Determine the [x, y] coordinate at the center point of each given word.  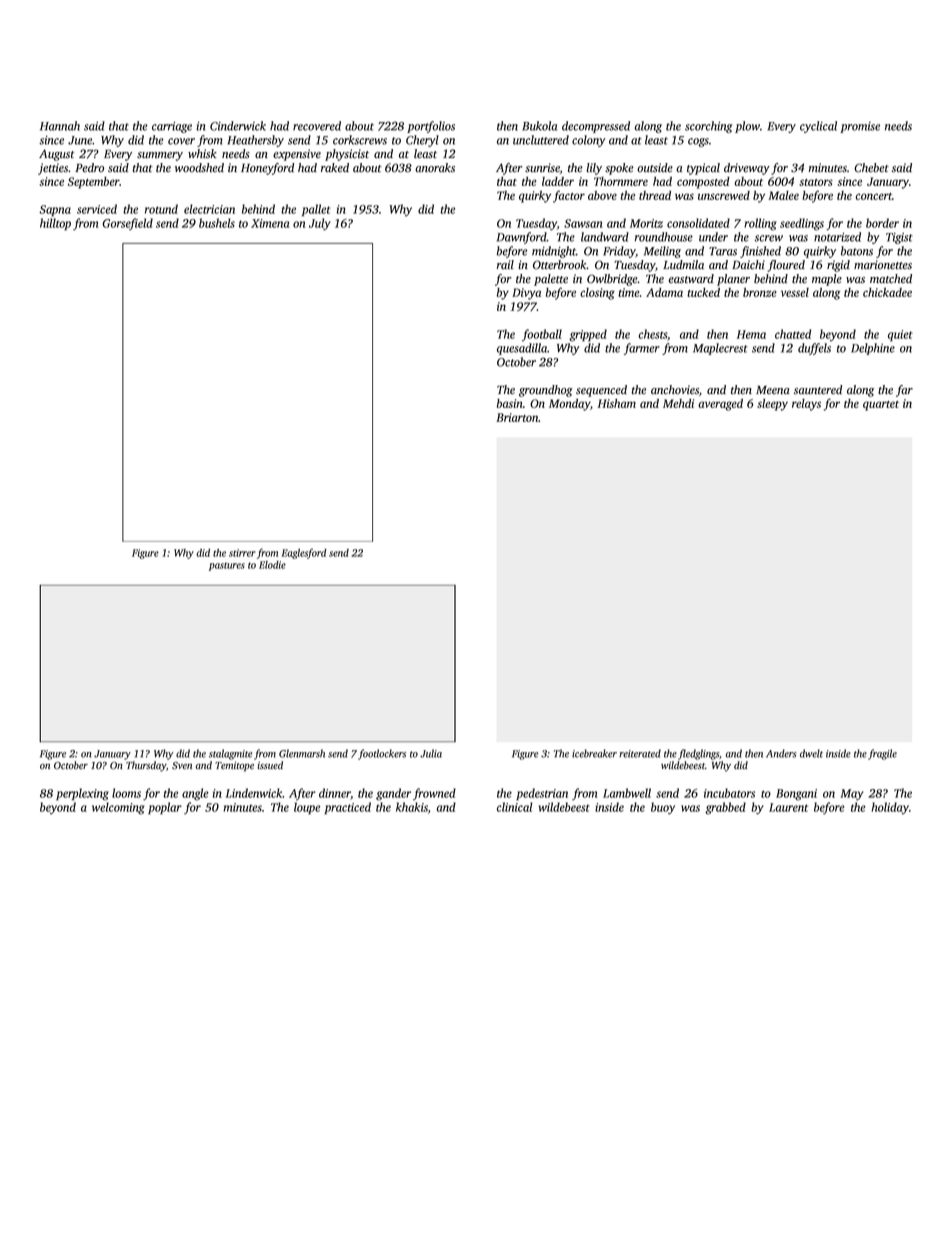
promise [860, 127]
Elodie [272, 565]
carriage [172, 127]
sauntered [818, 390]
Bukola [539, 126]
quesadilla [522, 349]
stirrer [242, 553]
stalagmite [230, 754]
